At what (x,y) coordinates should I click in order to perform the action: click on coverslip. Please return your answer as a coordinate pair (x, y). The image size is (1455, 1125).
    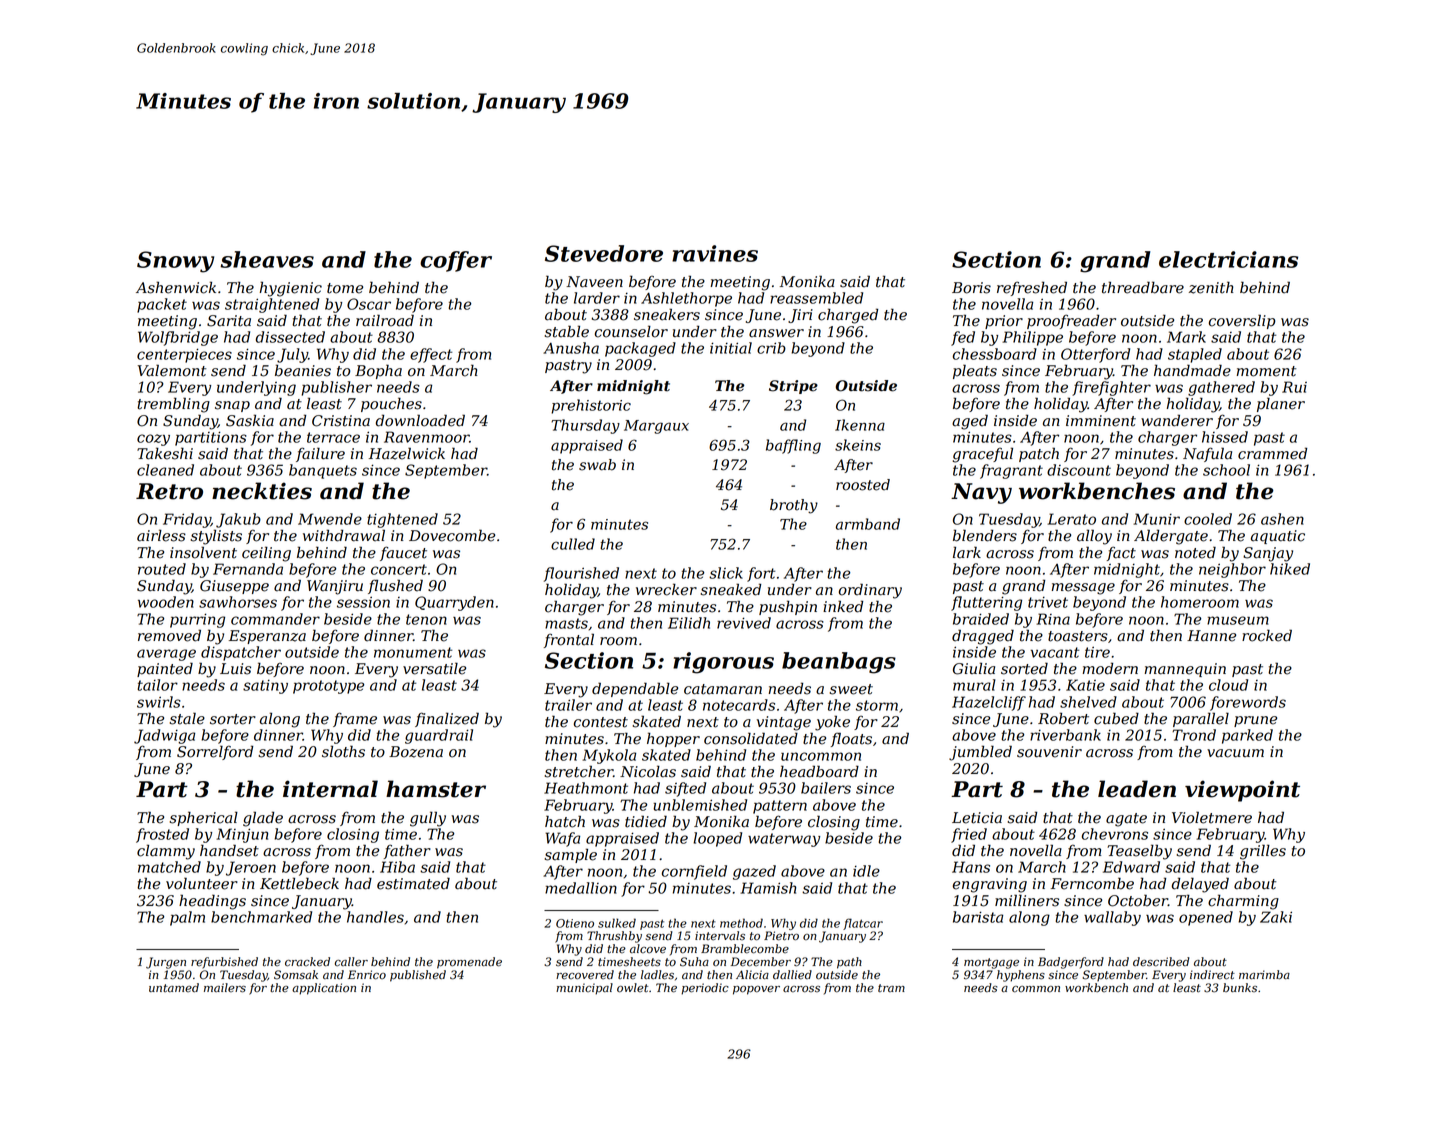
    Looking at the image, I should click on (1242, 321).
